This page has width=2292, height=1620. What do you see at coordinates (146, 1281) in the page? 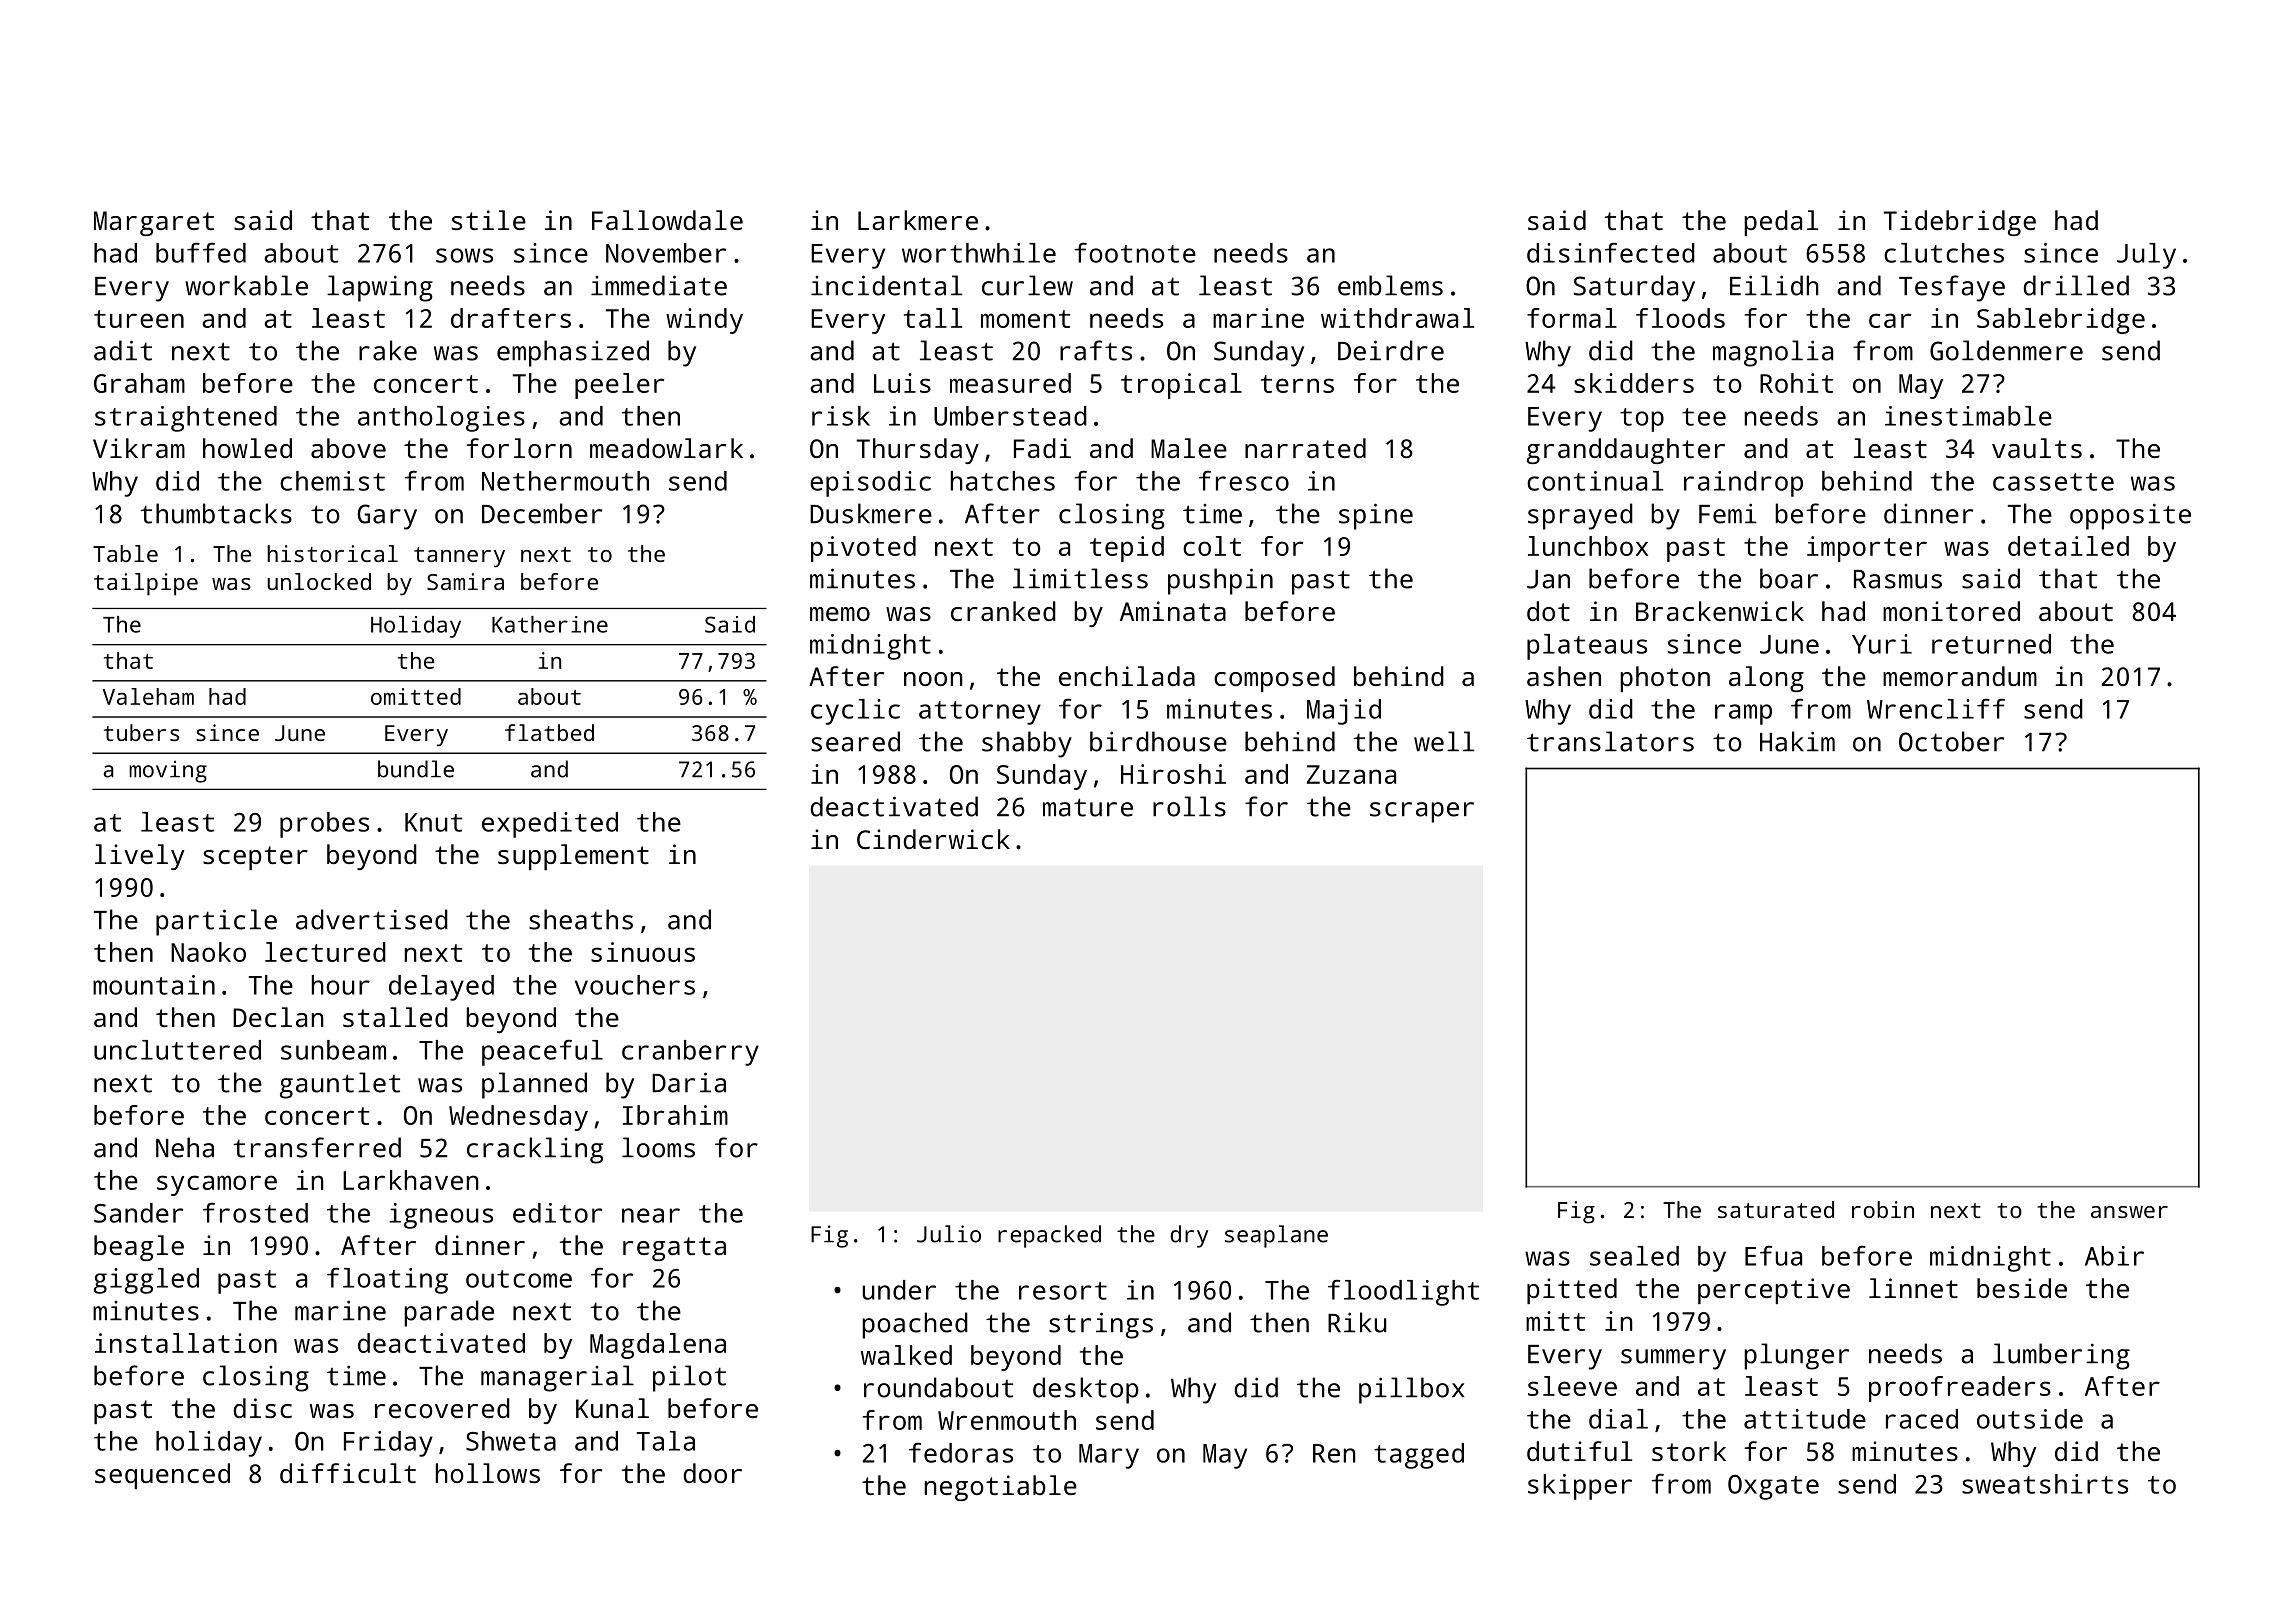
I see `giggled` at bounding box center [146, 1281].
